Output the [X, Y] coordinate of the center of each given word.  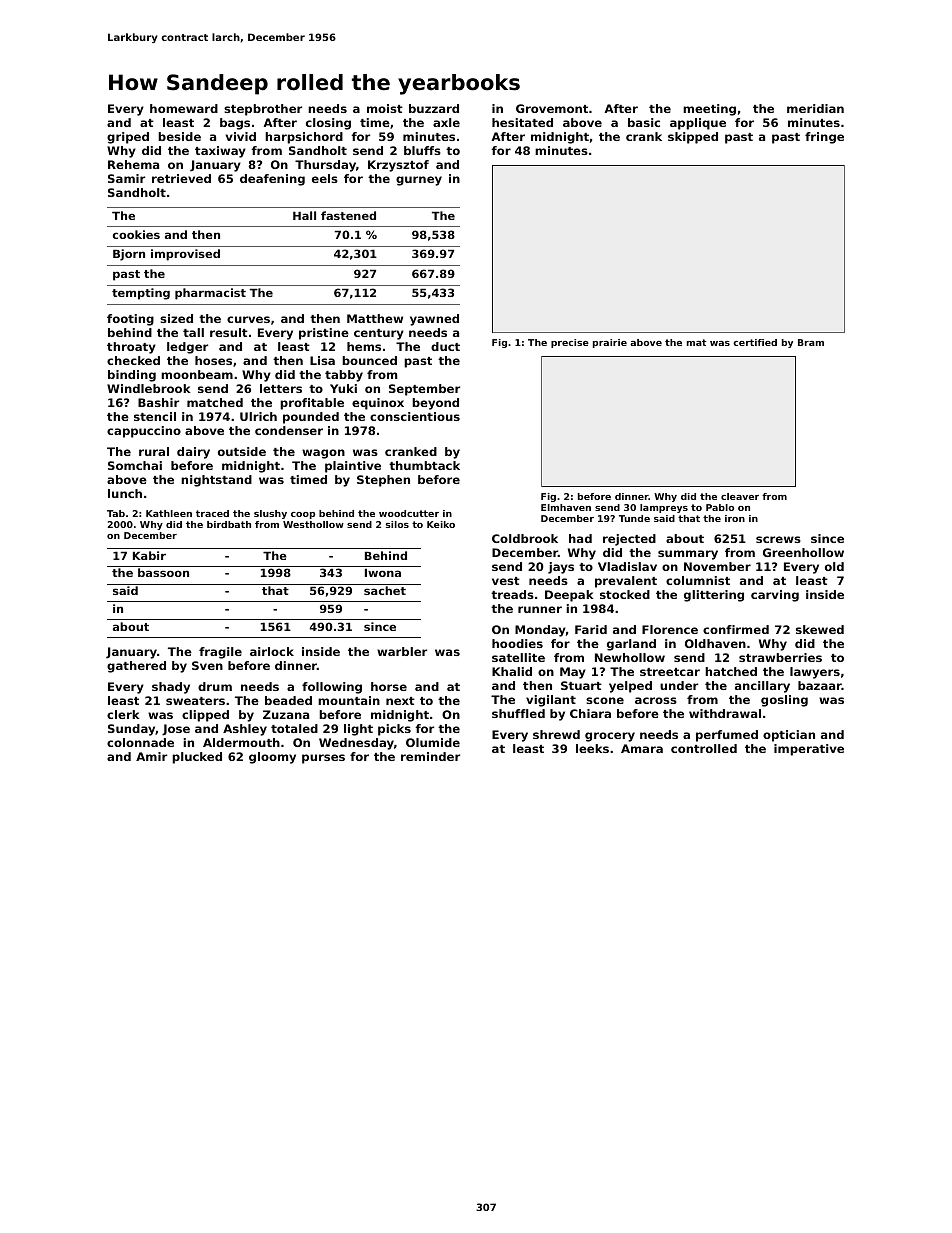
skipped [693, 138]
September [424, 390]
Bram [811, 342]
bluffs [422, 150]
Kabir [149, 555]
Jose [176, 730]
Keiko [441, 524]
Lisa [322, 360]
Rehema [133, 164]
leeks [592, 748]
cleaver [740, 496]
